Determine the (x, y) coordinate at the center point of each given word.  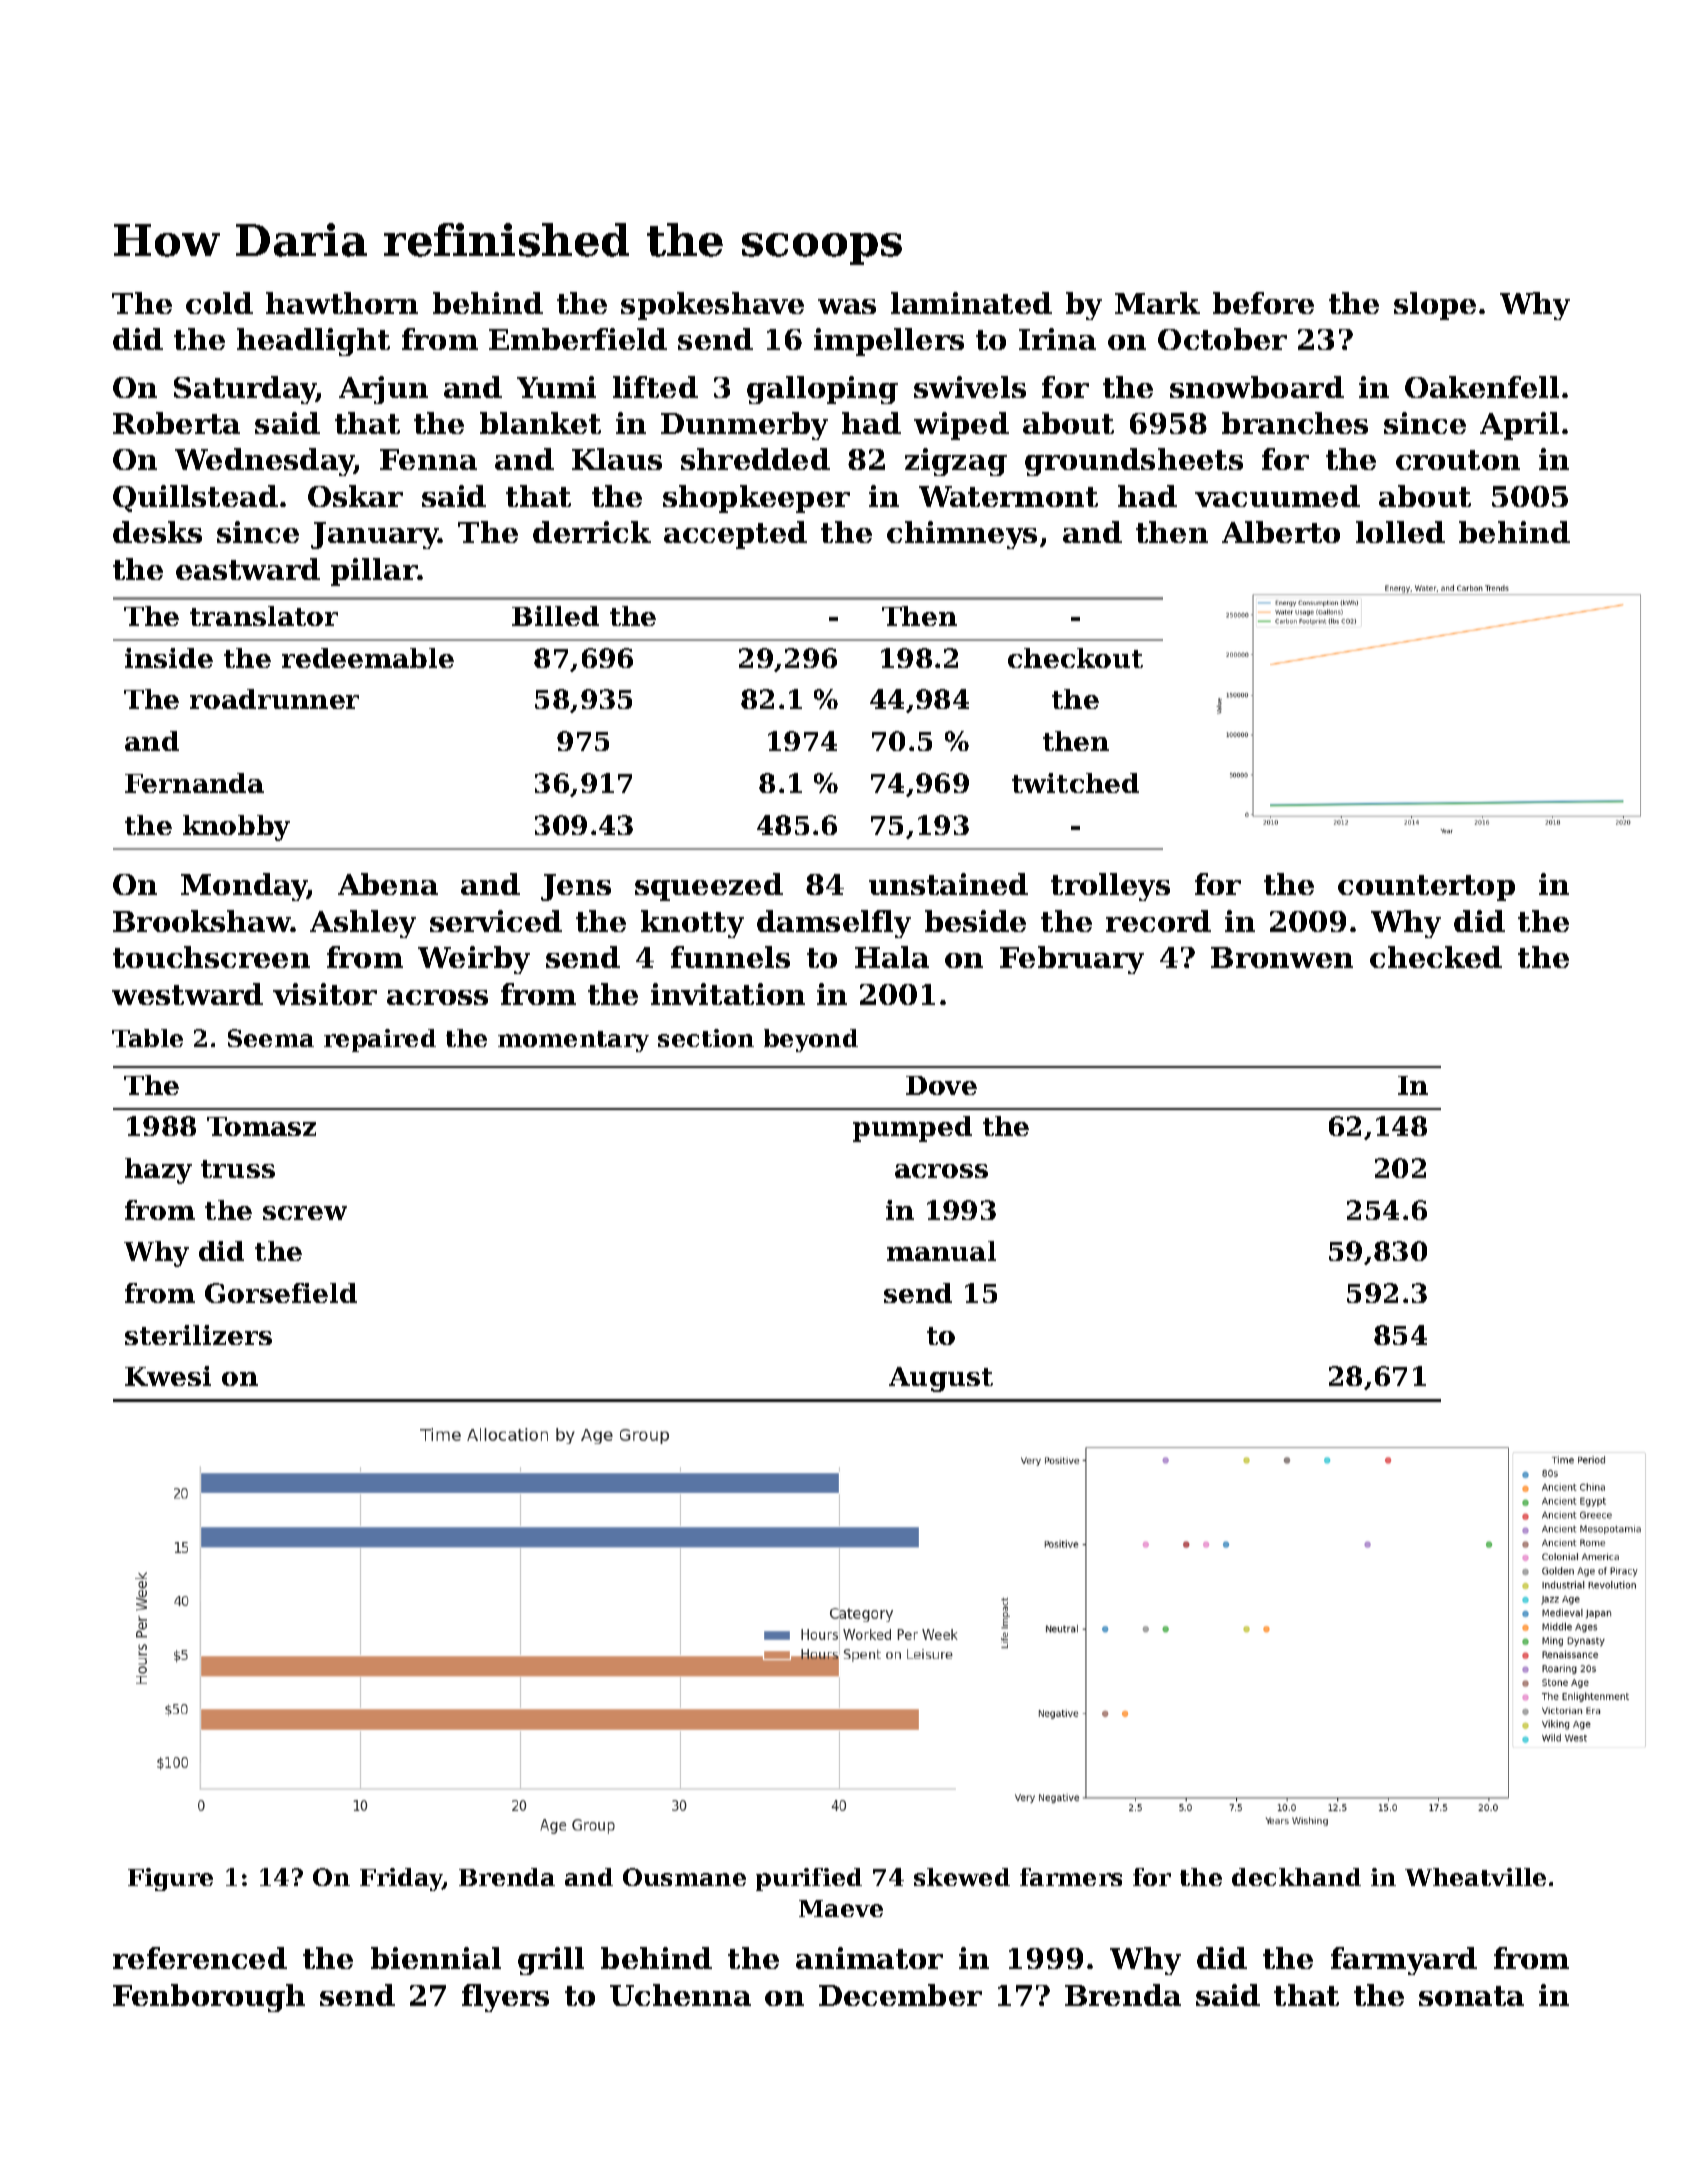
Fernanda (194, 783)
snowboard (1257, 387)
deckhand (1296, 1877)
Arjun (383, 390)
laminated (971, 303)
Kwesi (168, 1376)
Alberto (1281, 532)
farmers (1071, 1877)
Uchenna (680, 1995)
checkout (1075, 658)
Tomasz (261, 1126)
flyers (505, 1998)
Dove (941, 1085)
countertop (1426, 888)
